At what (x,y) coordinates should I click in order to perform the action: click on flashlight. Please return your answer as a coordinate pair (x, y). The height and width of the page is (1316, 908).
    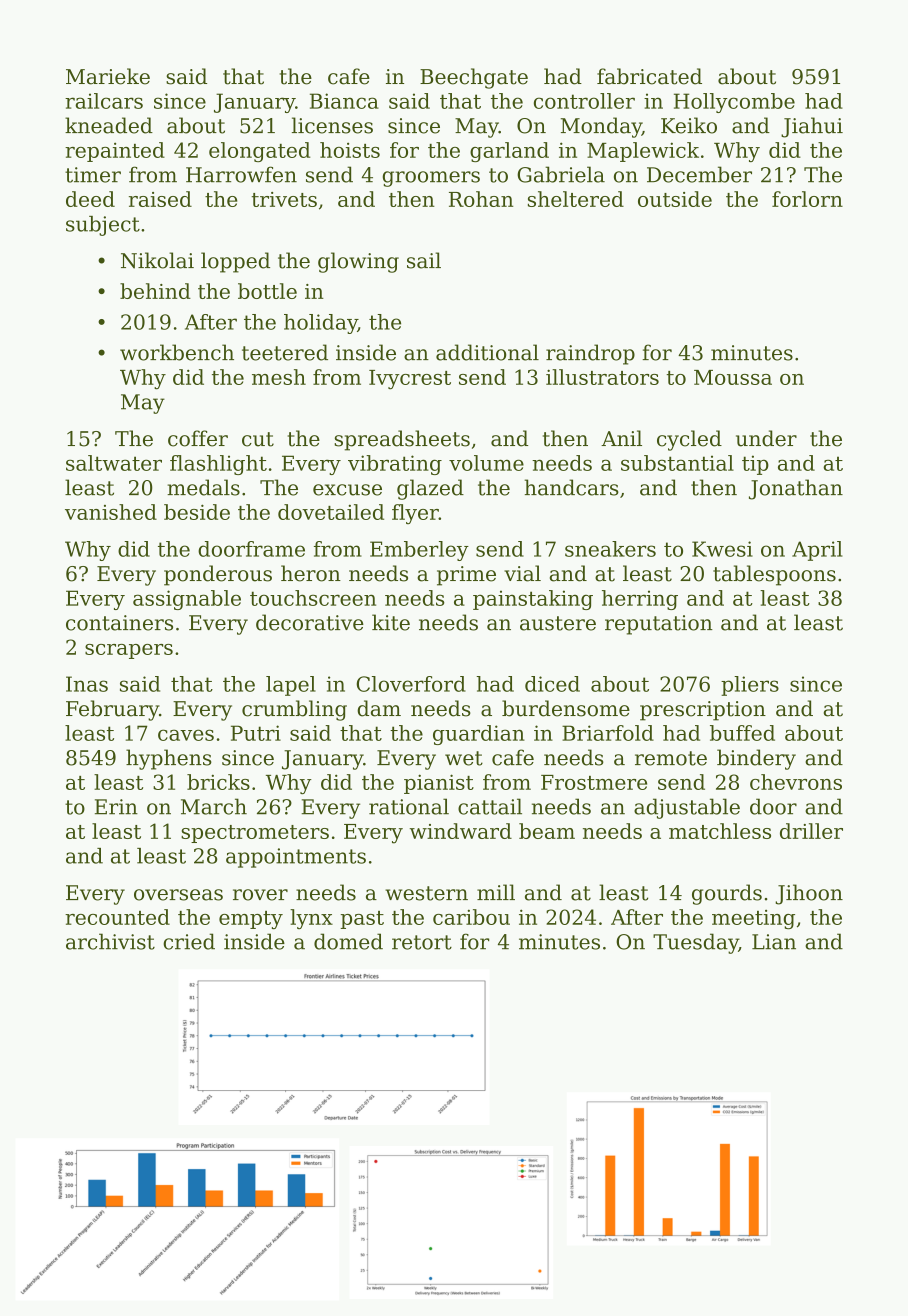
    Looking at the image, I should click on (218, 465).
